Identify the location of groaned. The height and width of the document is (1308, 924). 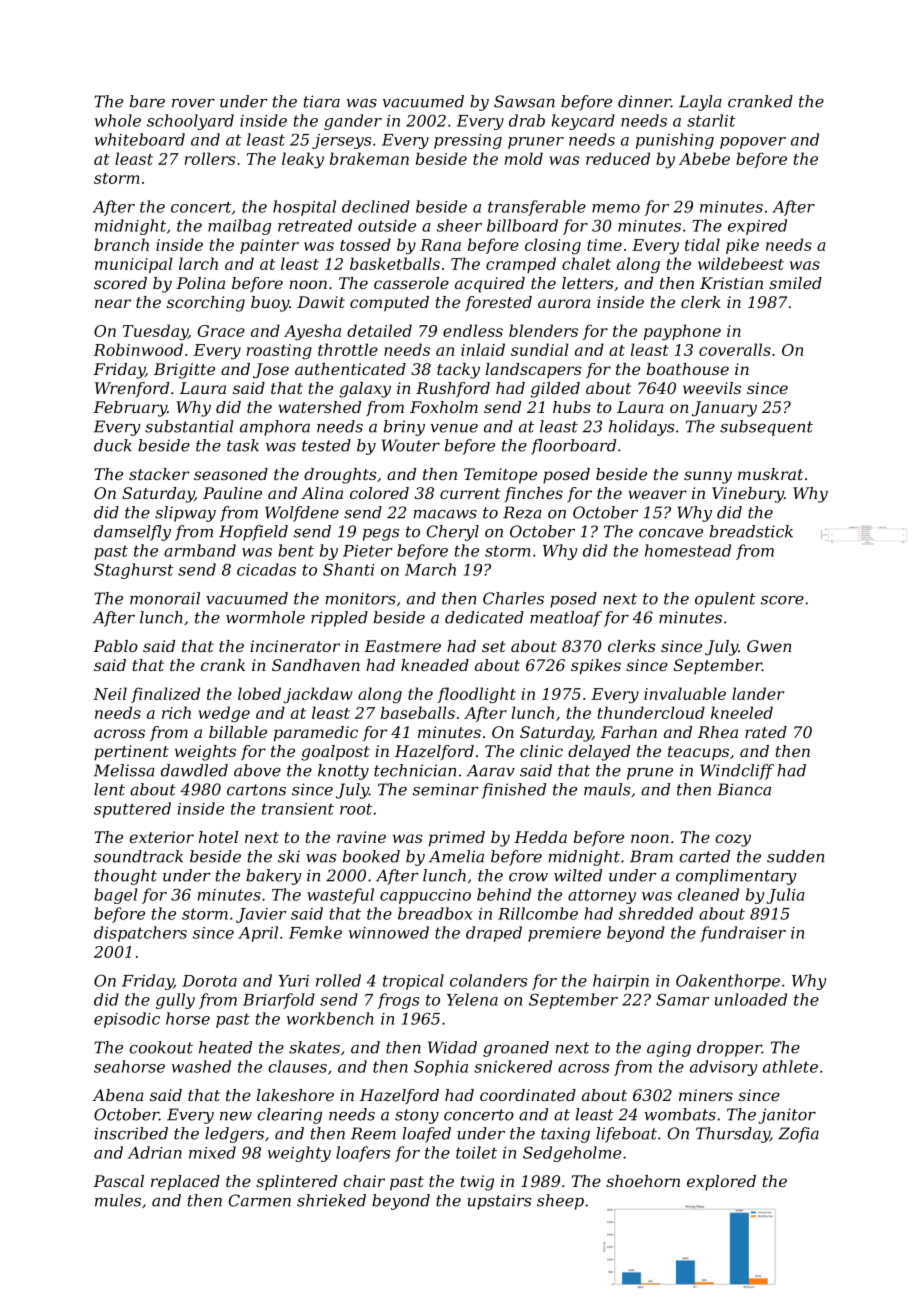
(516, 1049).
